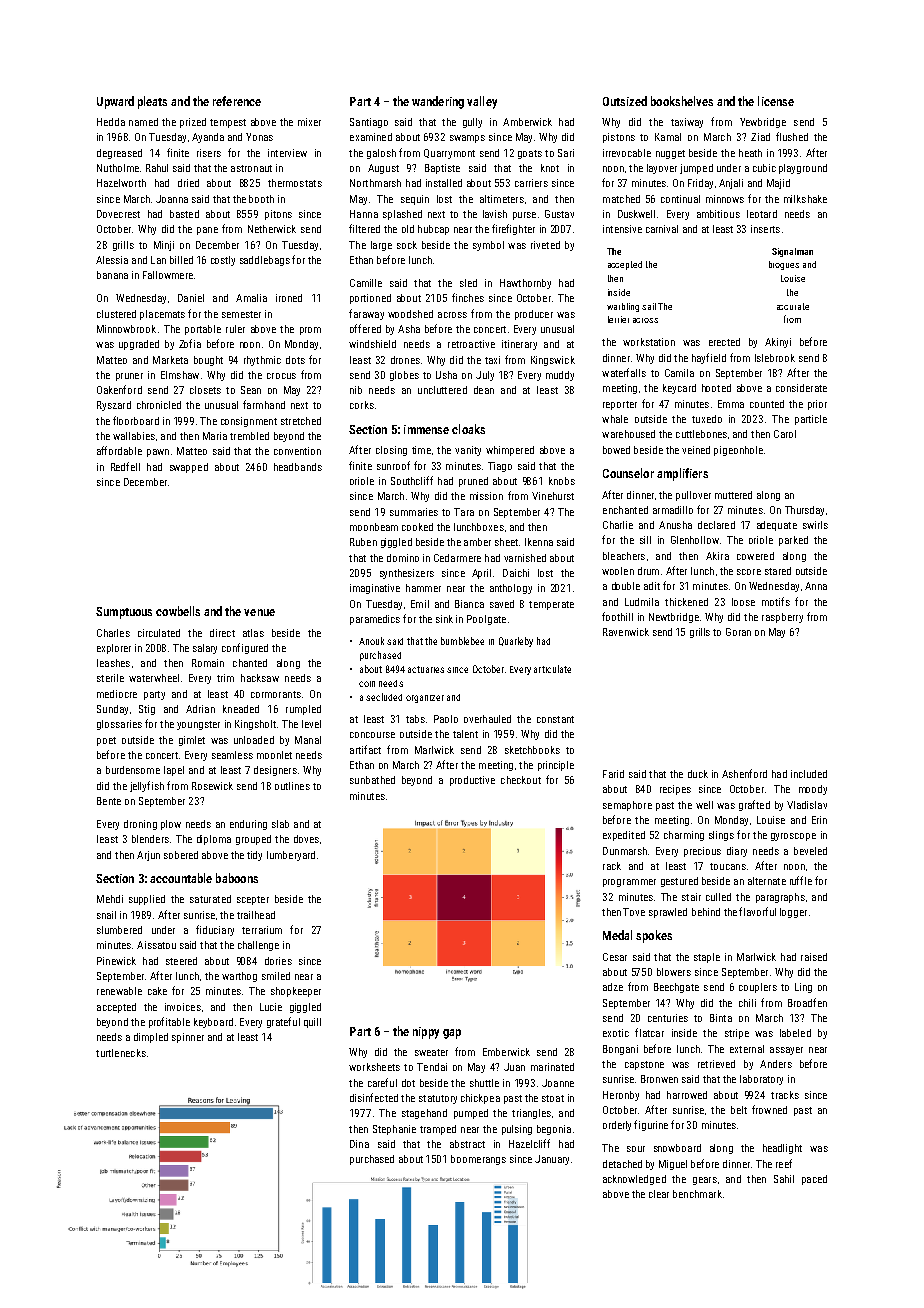 This document has height=1308, width=924. What do you see at coordinates (208, 663) in the document?
I see `Romain` at bounding box center [208, 663].
